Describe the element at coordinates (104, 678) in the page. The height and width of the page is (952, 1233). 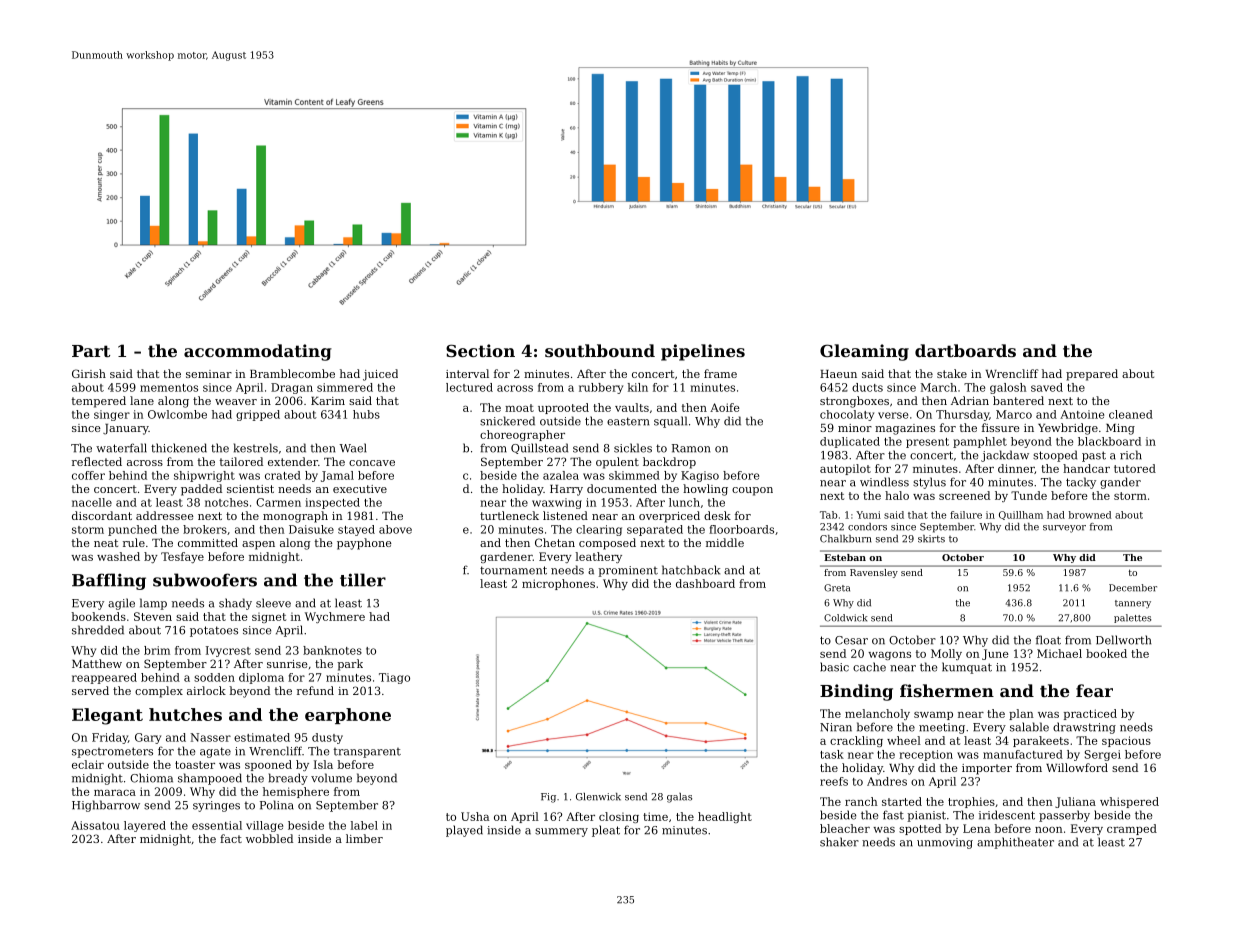
I see `reappeared` at that location.
